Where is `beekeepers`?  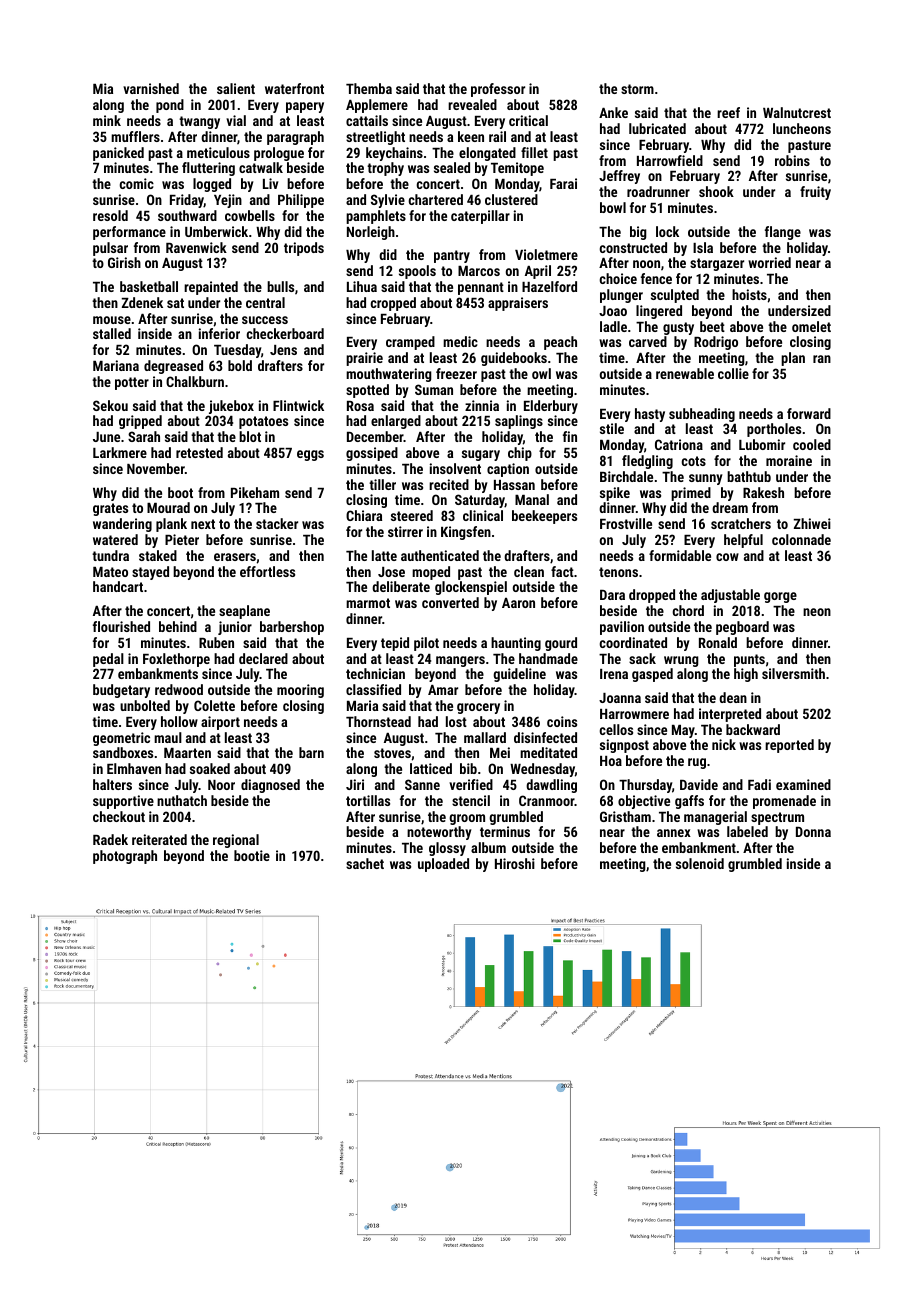 beekeepers is located at coordinates (544, 517).
